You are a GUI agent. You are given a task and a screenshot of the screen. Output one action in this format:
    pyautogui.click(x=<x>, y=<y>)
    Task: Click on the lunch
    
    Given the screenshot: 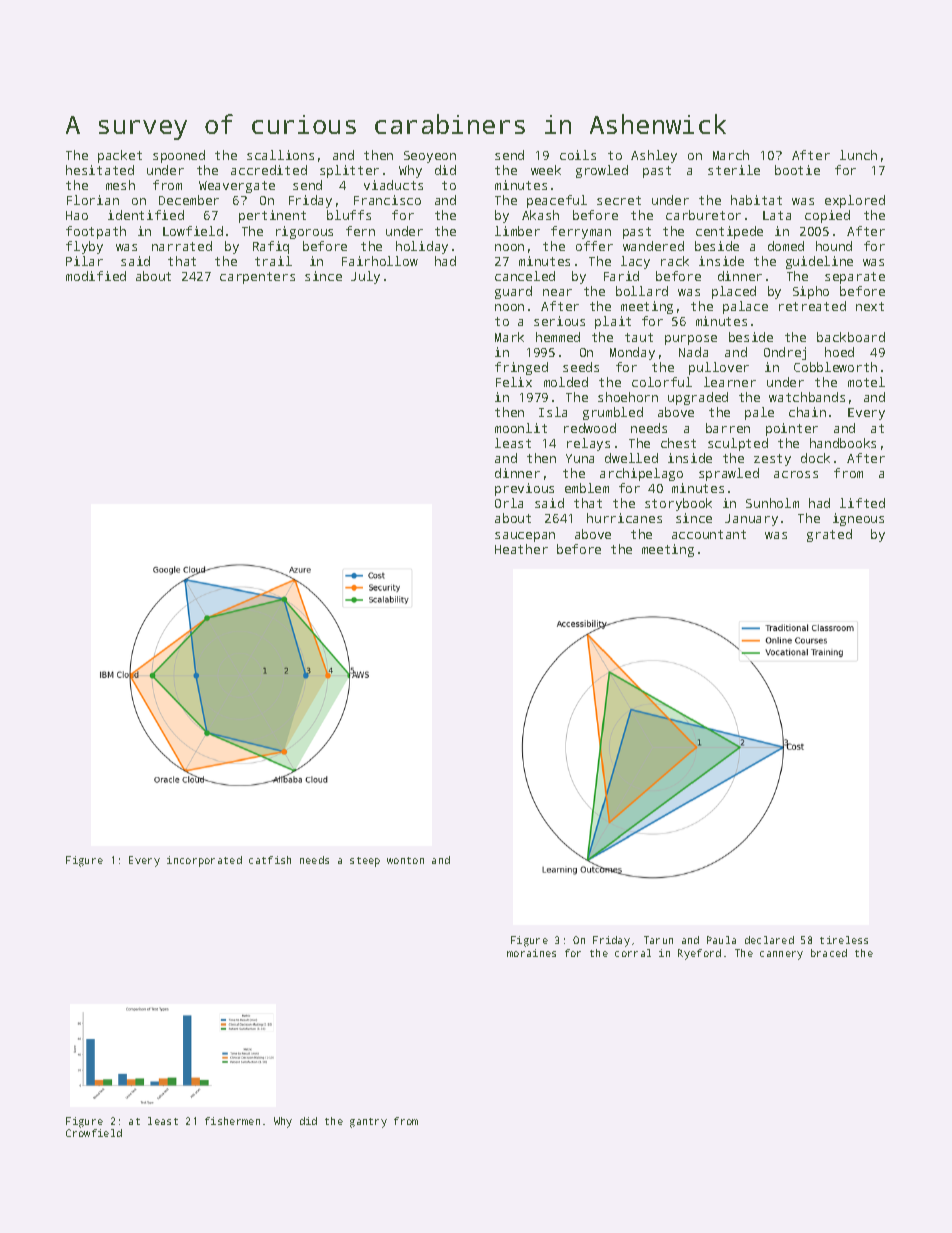 What is the action you would take?
    pyautogui.click(x=858, y=155)
